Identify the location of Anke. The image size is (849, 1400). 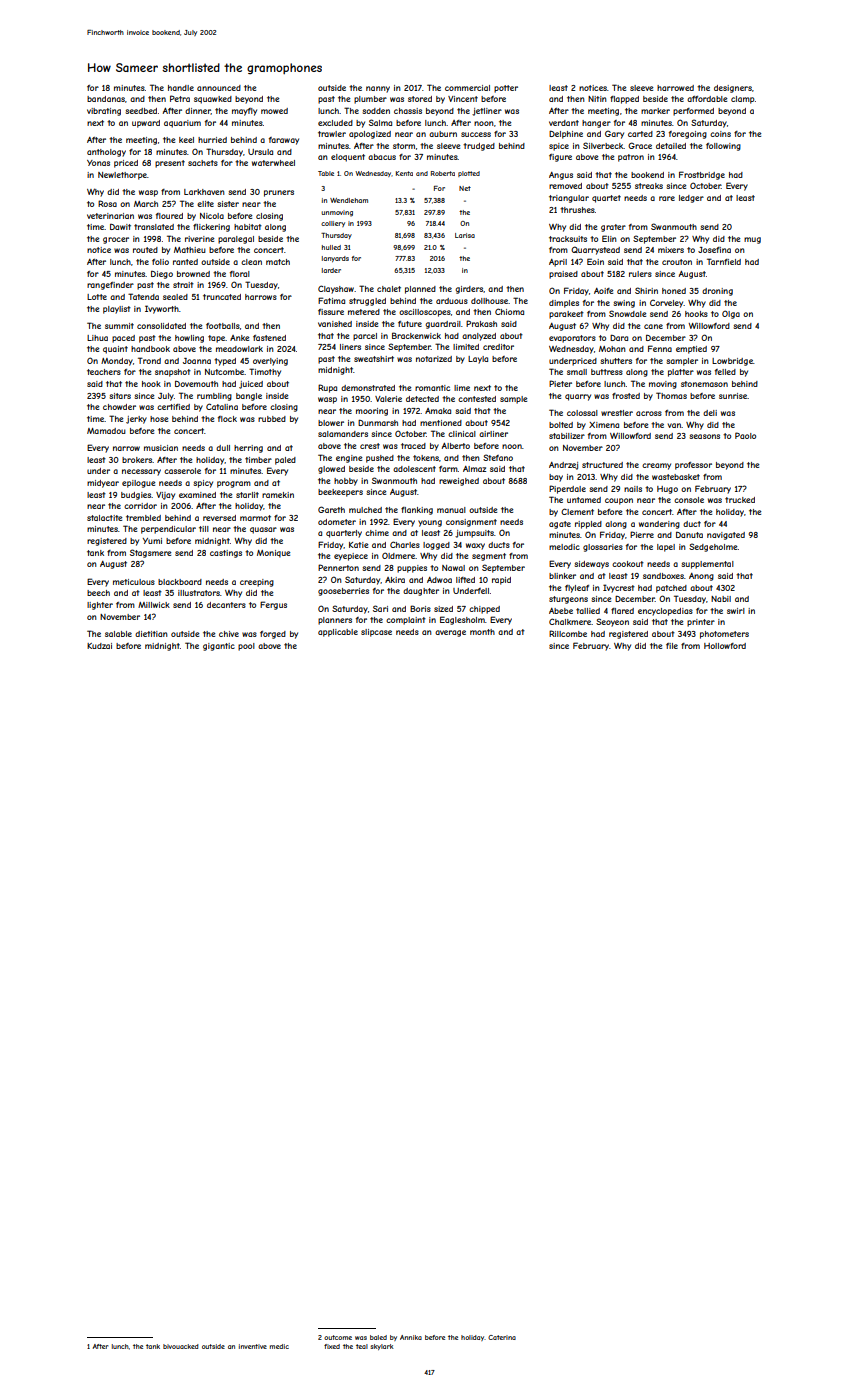
(240, 338).
